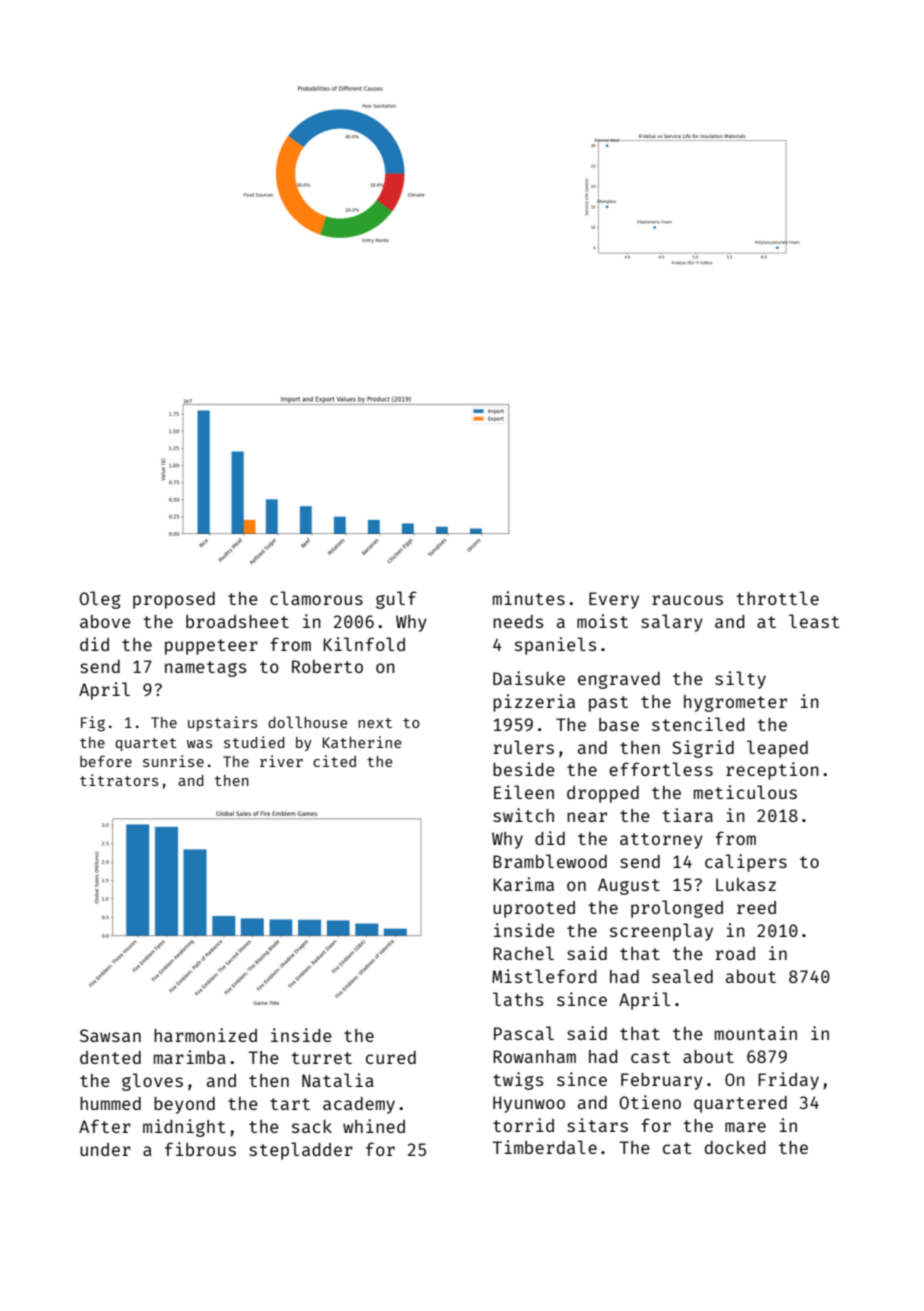 The width and height of the screenshot is (924, 1311). I want to click on tart, so click(290, 1104).
